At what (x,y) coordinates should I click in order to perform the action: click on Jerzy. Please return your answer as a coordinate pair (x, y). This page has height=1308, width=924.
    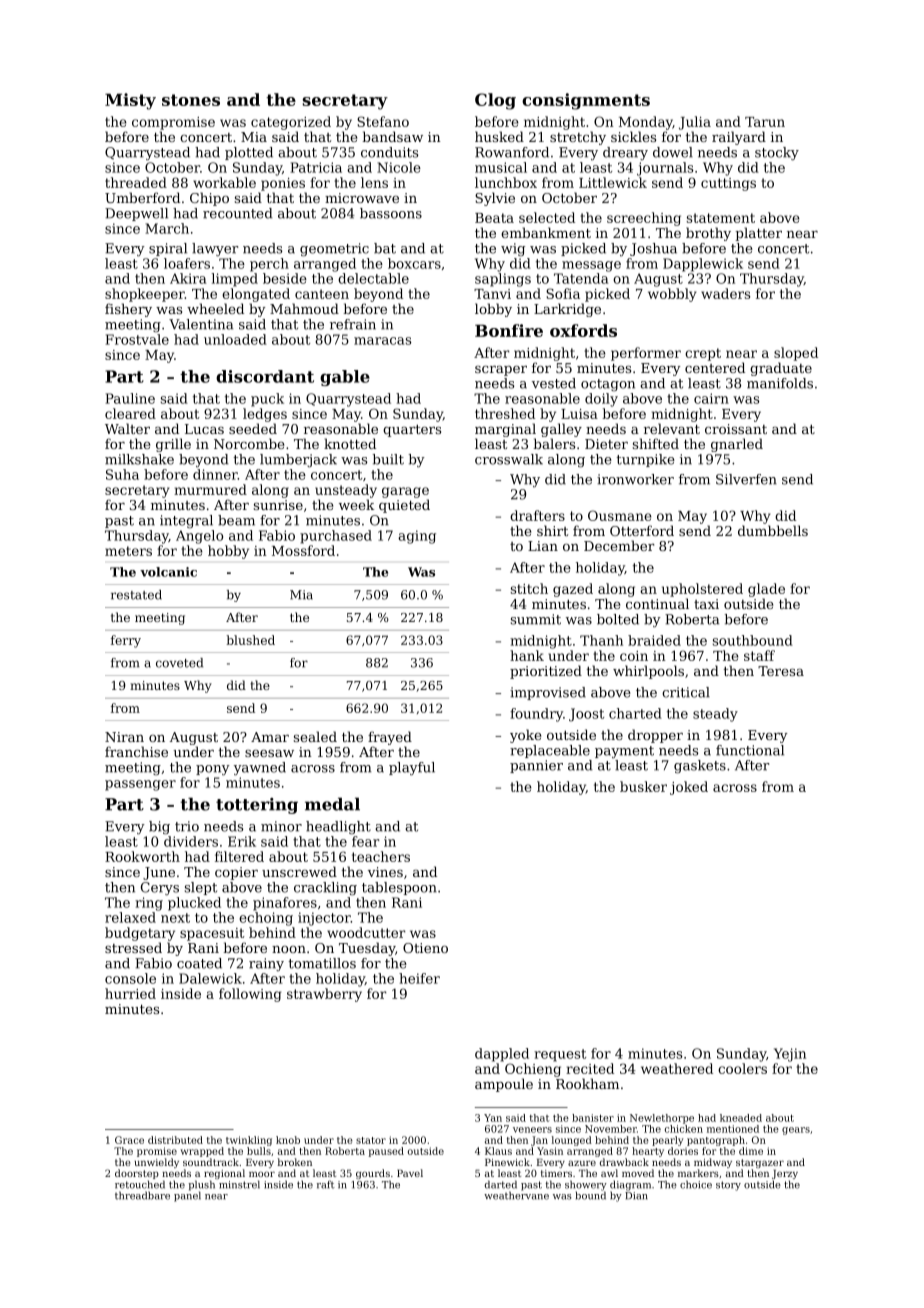
    Looking at the image, I should click on (785, 1174).
